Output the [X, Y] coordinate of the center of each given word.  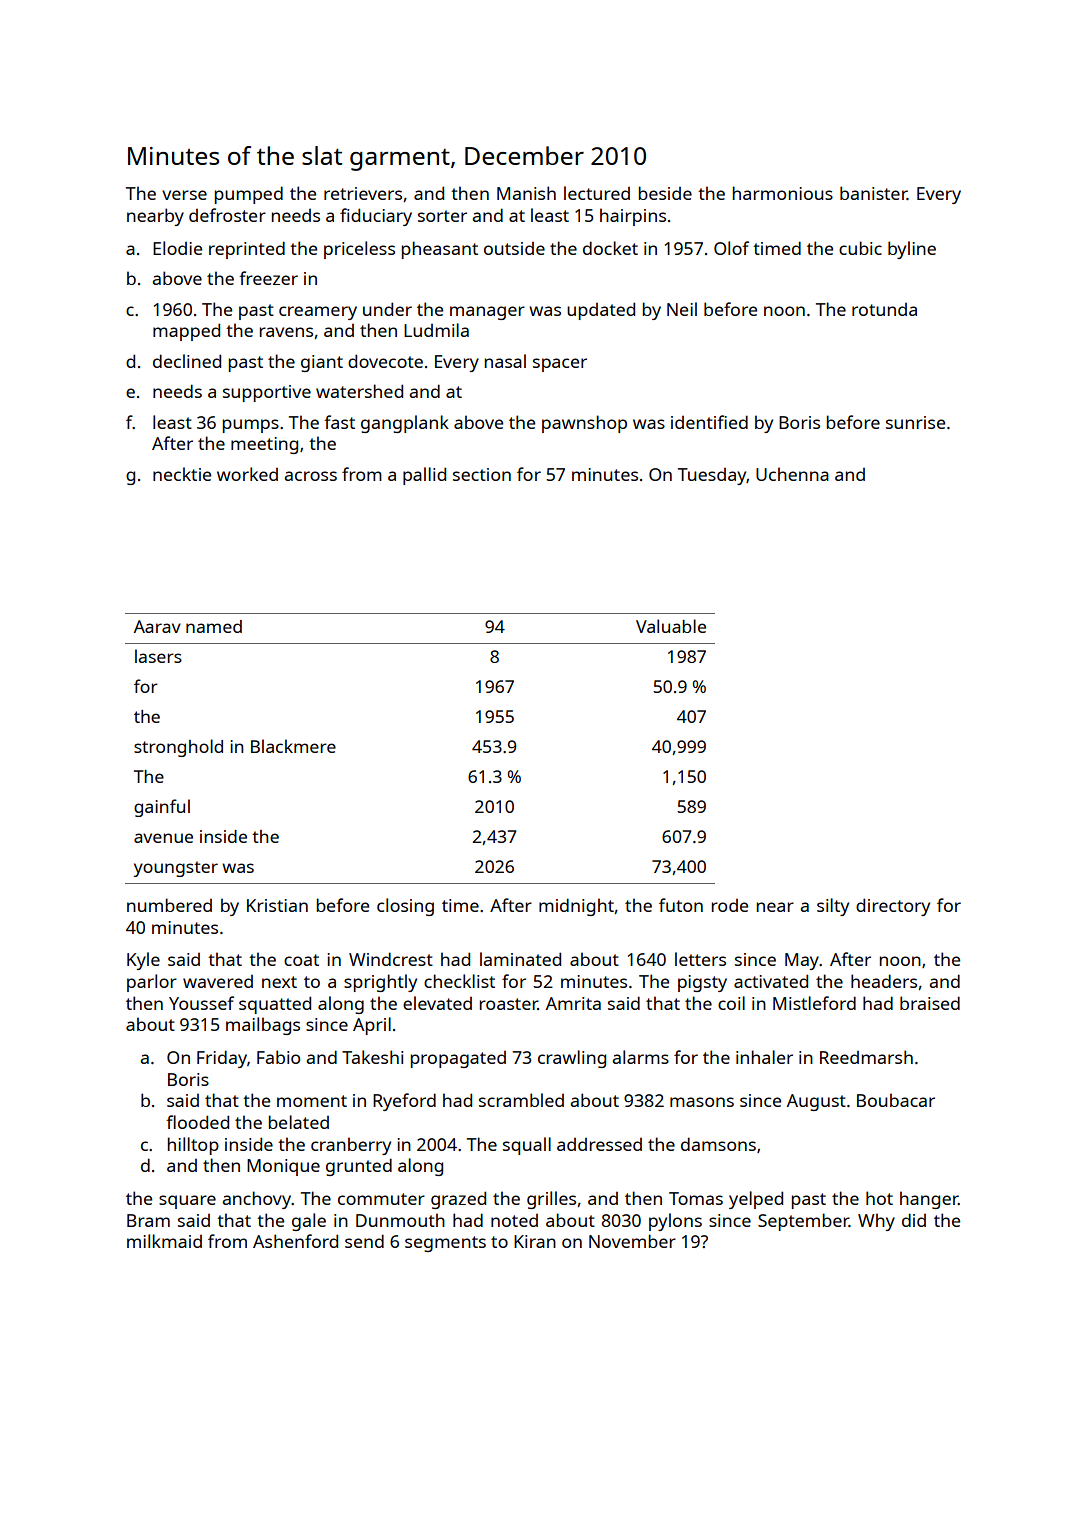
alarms [641, 1057]
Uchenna [792, 474]
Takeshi [372, 1057]
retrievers [363, 193]
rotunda [884, 309]
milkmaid [164, 1241]
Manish [526, 193]
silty [833, 907]
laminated [520, 959]
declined [187, 361]
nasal [505, 361]
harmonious [783, 193]
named [214, 626]
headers [884, 981]
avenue [163, 838]
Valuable [671, 626]
